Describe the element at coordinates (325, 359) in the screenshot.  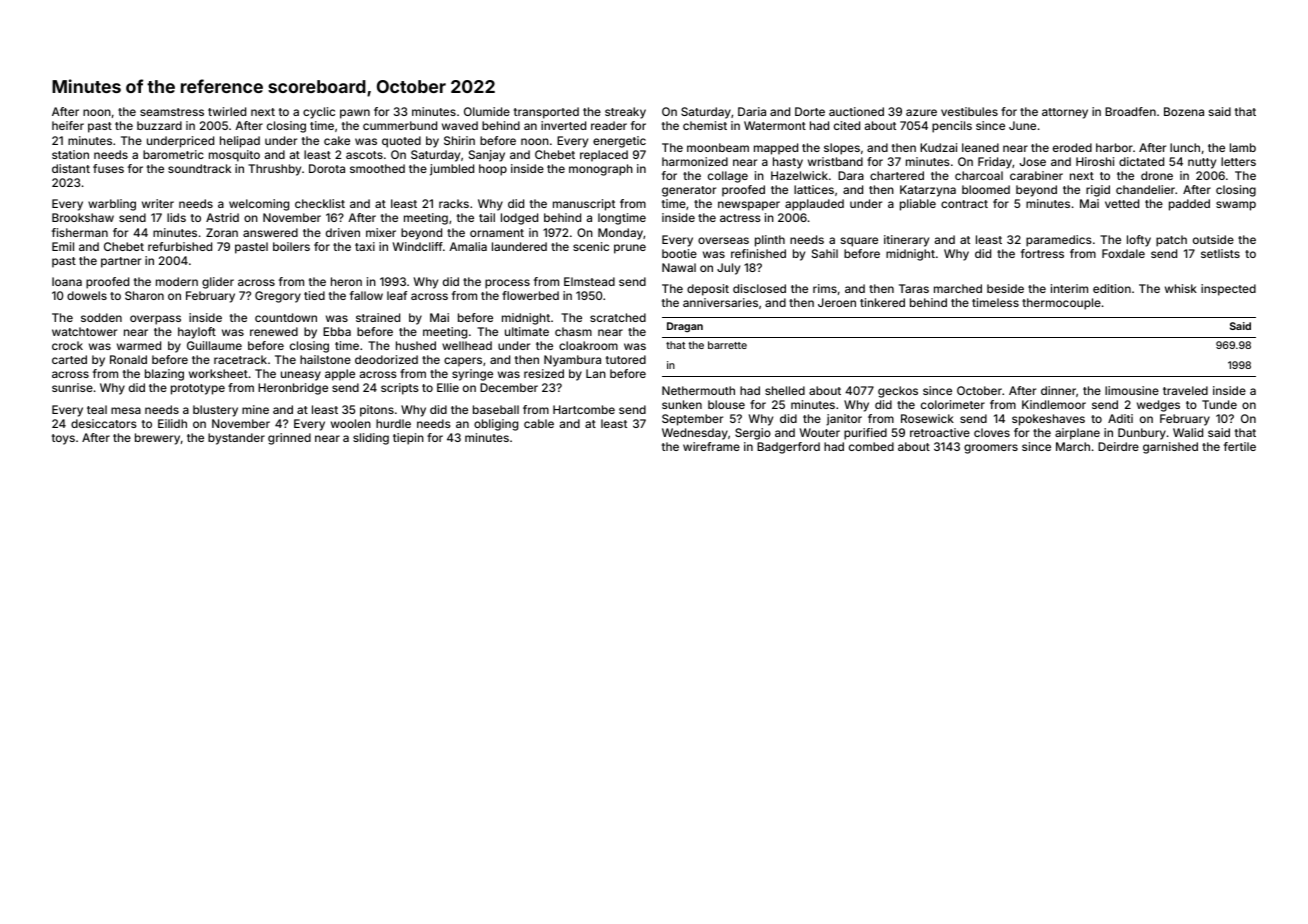
I see `hailstone` at that location.
